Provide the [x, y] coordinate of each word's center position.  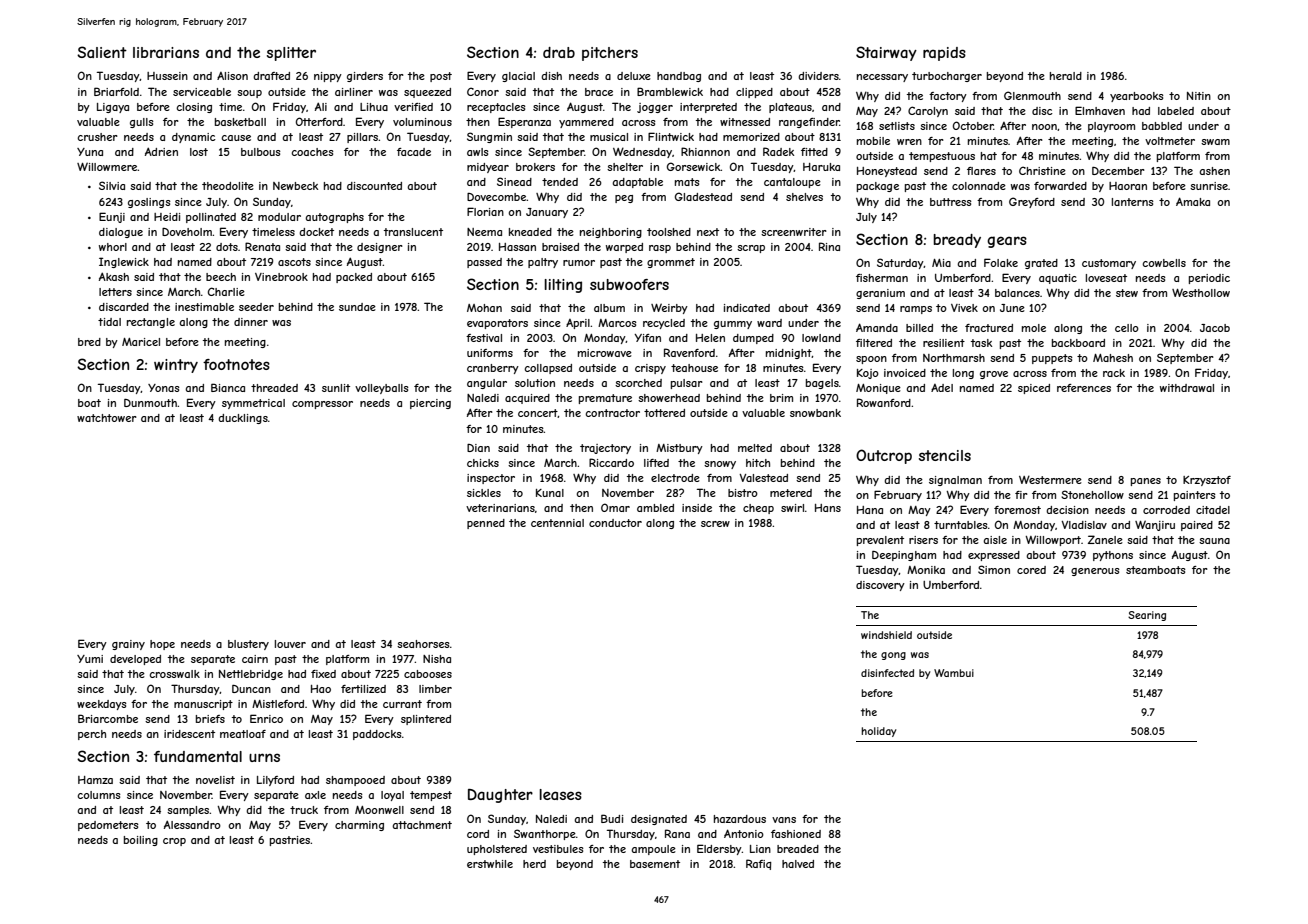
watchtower [107, 418]
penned [486, 524]
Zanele [1105, 539]
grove [994, 375]
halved [798, 864]
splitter [291, 54]
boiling [141, 841]
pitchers [610, 54]
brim [781, 398]
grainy [128, 645]
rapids [944, 54]
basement [655, 864]
